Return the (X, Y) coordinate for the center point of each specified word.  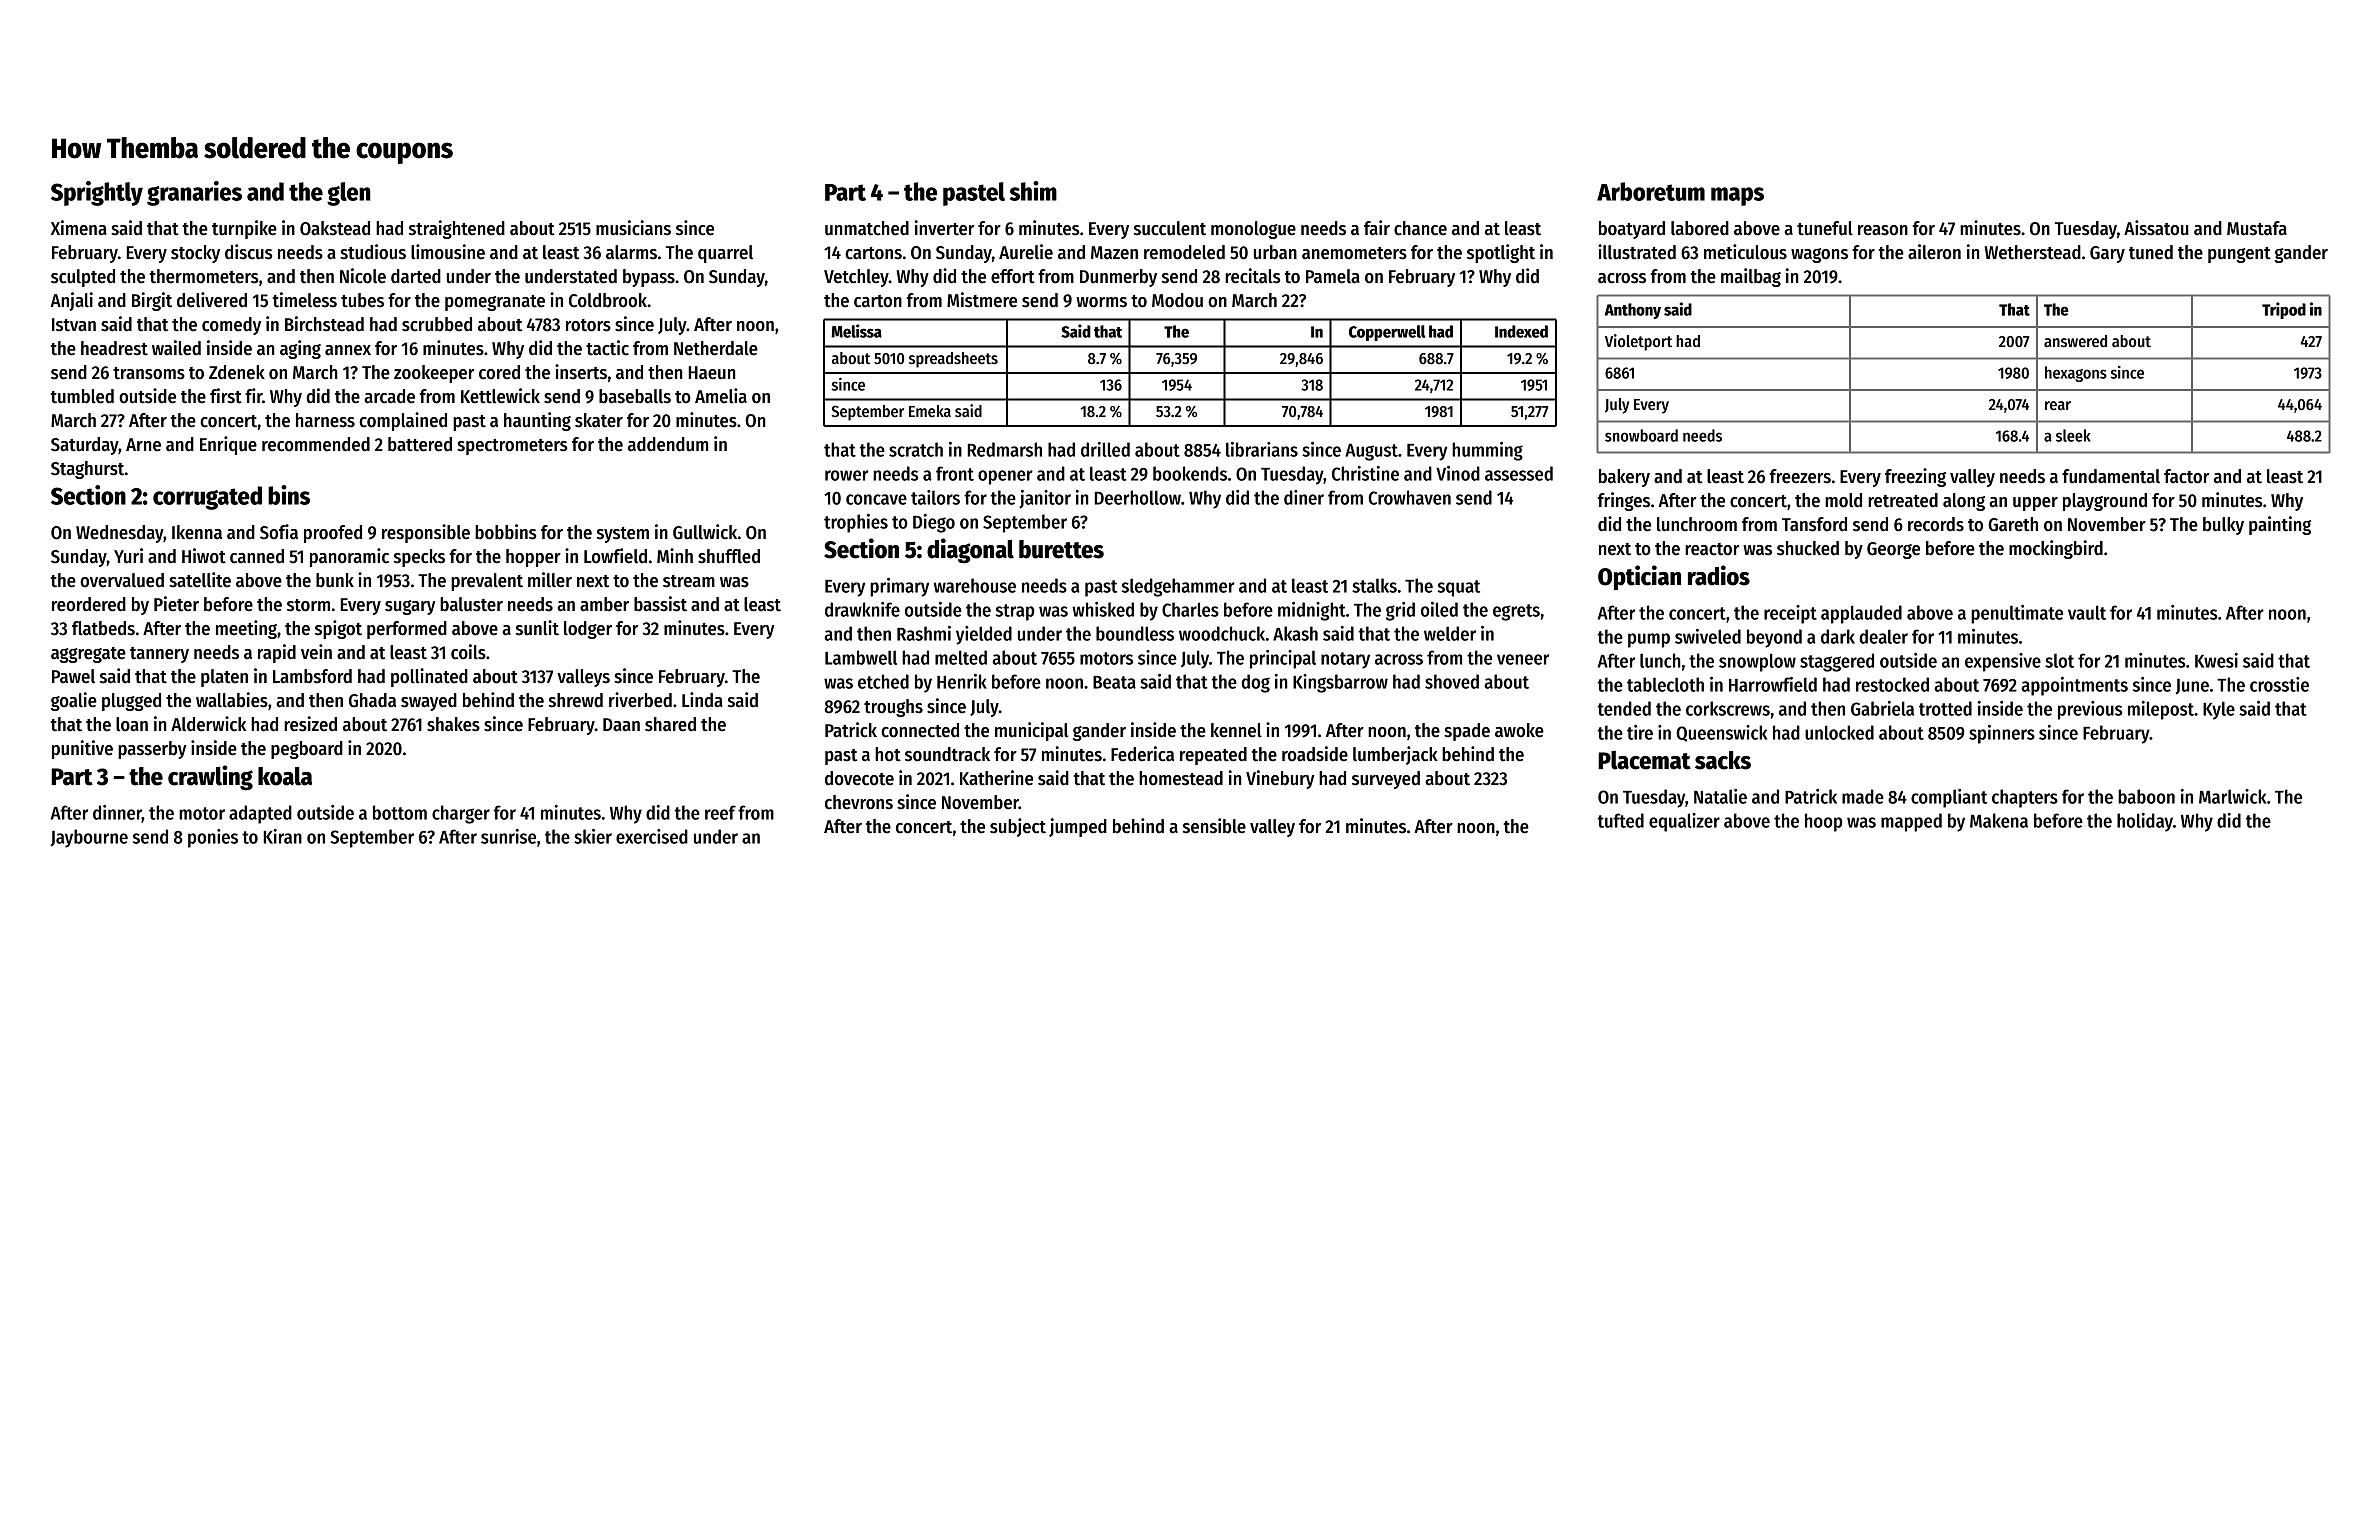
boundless (1135, 633)
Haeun (712, 373)
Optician (1639, 577)
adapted (260, 814)
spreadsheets (953, 360)
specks (419, 558)
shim (1033, 191)
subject (1018, 827)
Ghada (372, 700)
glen (349, 194)
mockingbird (2056, 549)
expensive (2003, 662)
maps (1737, 196)
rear (2058, 405)
